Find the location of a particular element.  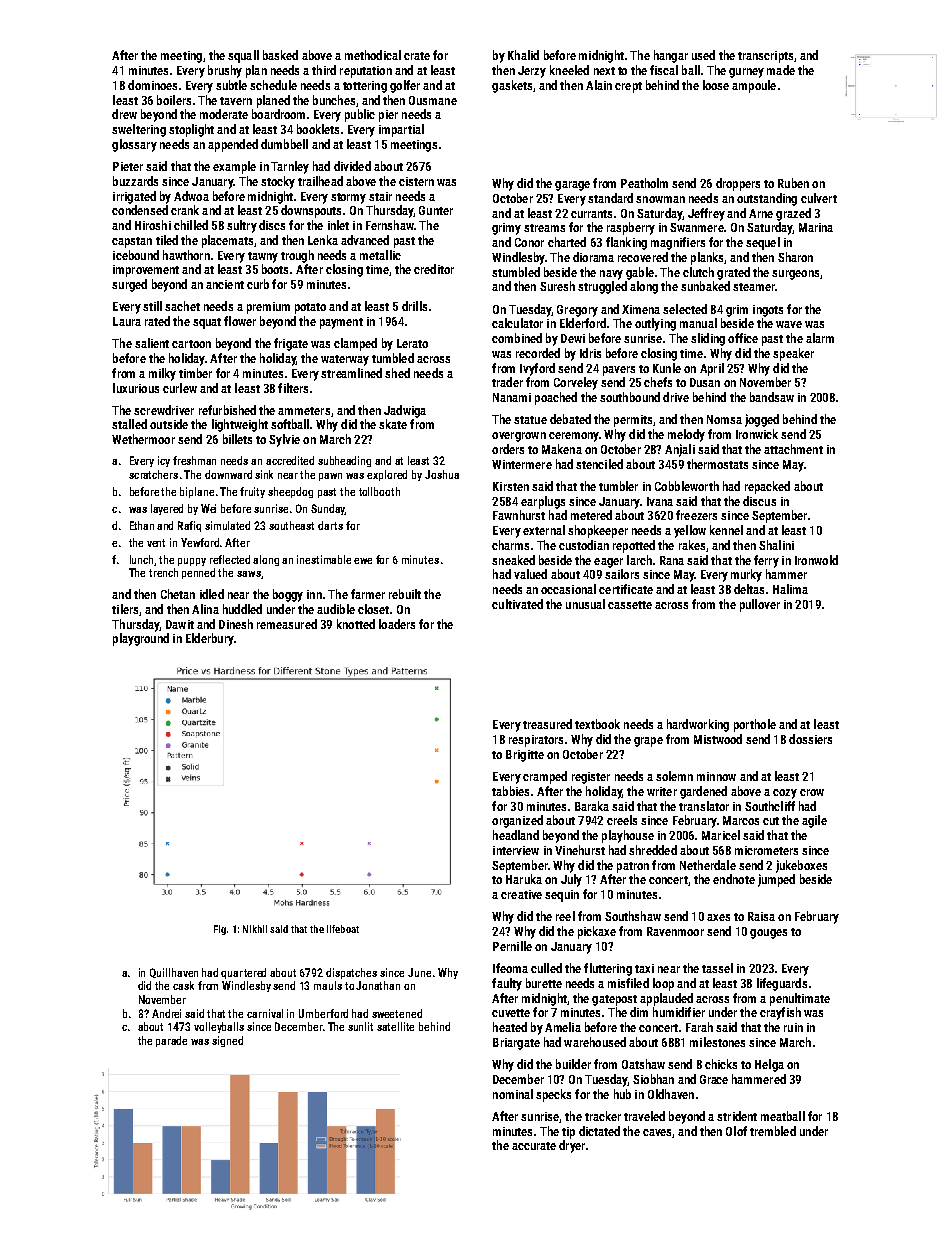

bunches is located at coordinates (334, 100).
